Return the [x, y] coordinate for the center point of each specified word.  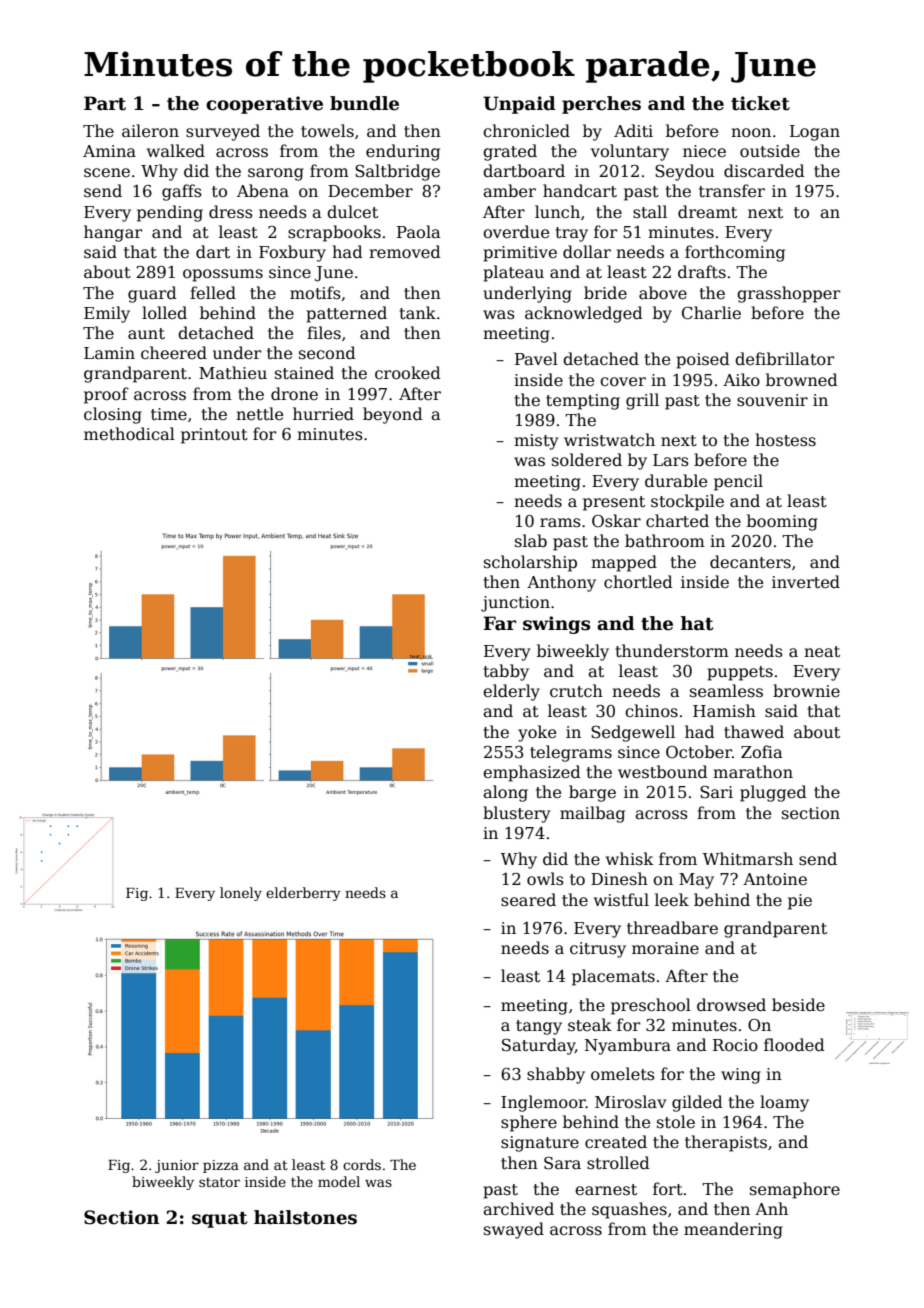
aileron [150, 131]
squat [219, 1220]
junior [177, 1166]
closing [113, 415]
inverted [806, 582]
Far [499, 623]
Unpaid [519, 105]
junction [515, 604]
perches [601, 105]
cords [362, 1164]
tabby [506, 672]
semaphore [795, 1190]
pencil [738, 482]
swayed [514, 1230]
